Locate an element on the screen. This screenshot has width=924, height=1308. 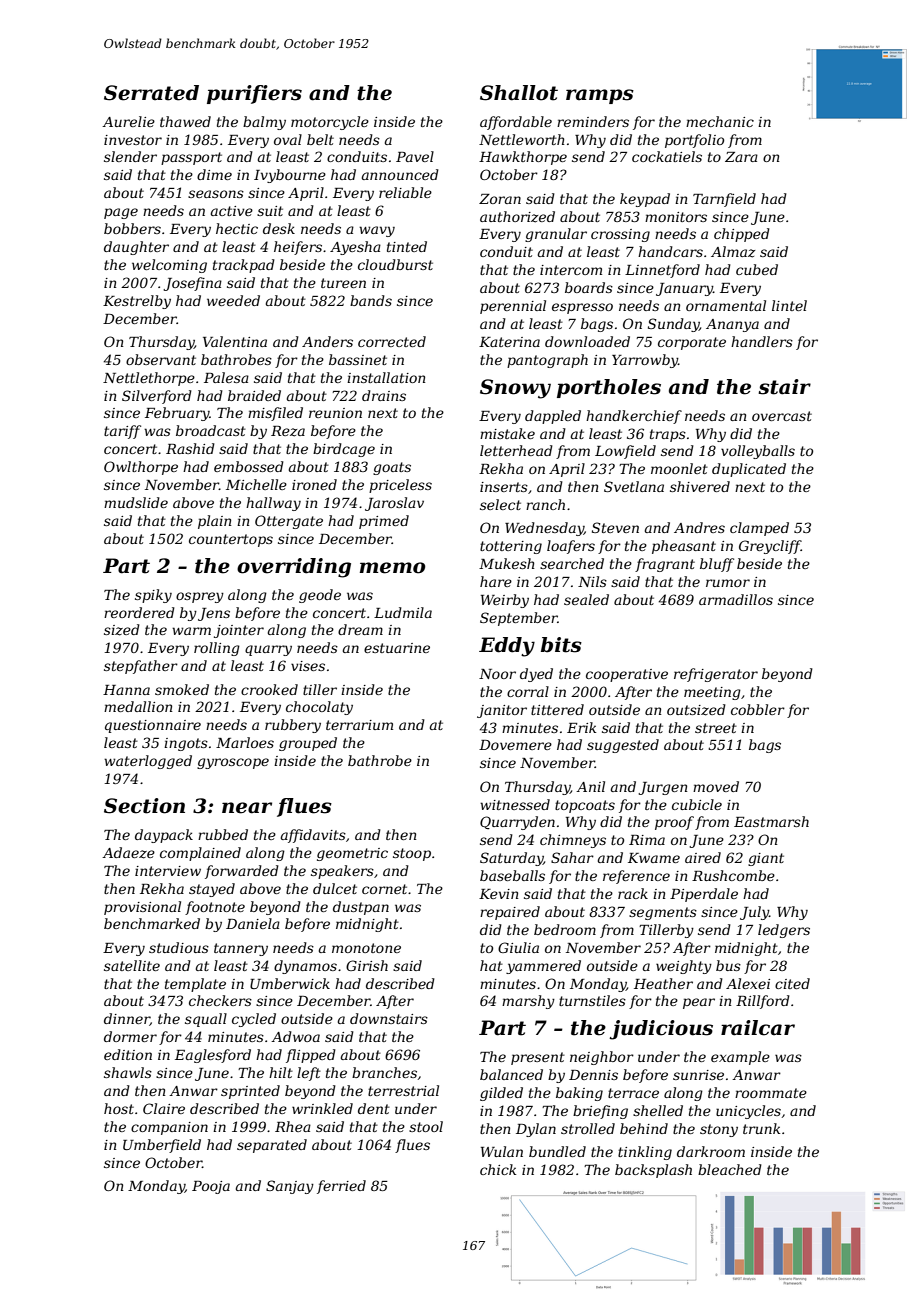
spiky is located at coordinates (153, 596).
